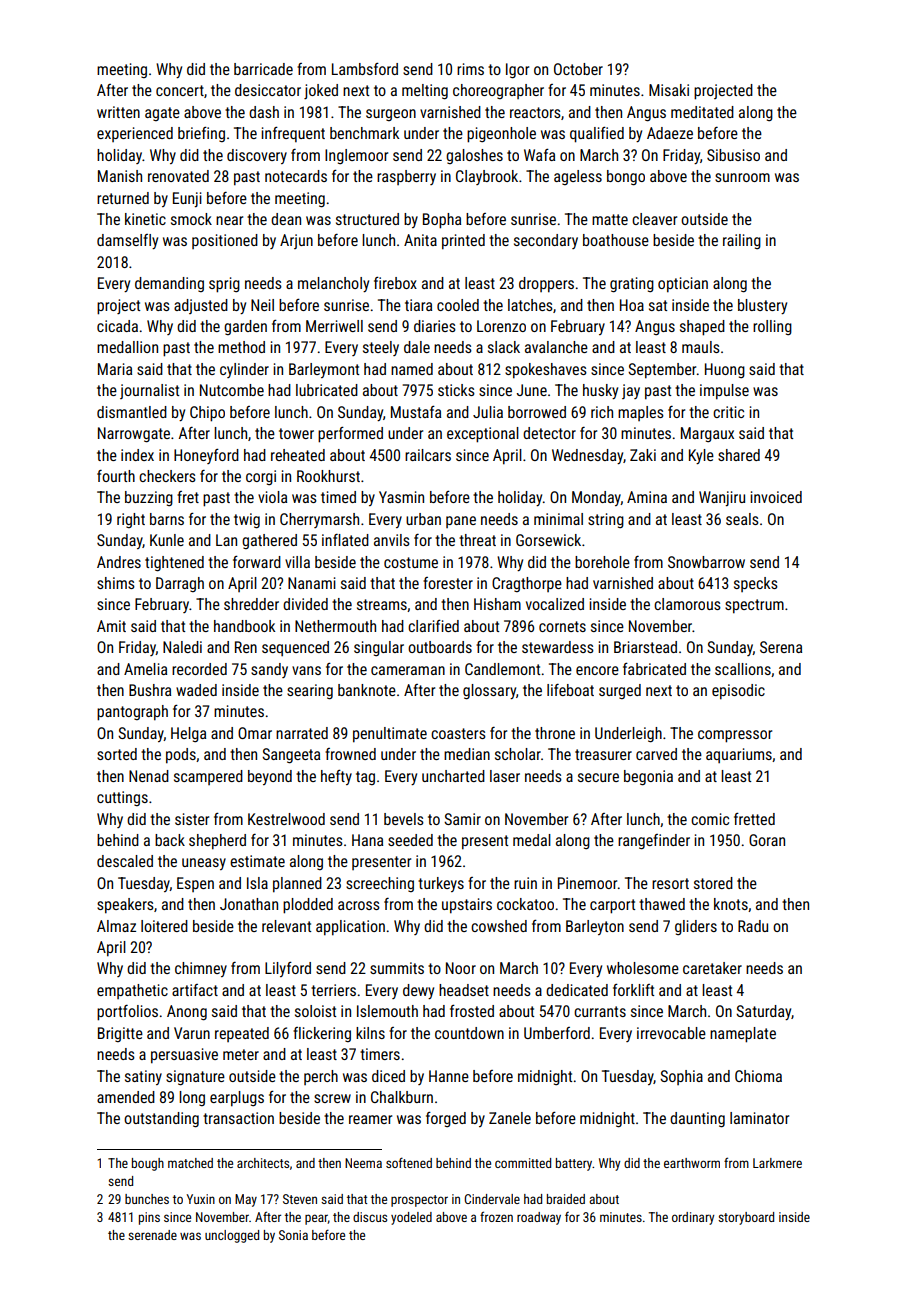 This page has width=908, height=1316. Describe the element at coordinates (662, 371) in the page. I see `September` at that location.
